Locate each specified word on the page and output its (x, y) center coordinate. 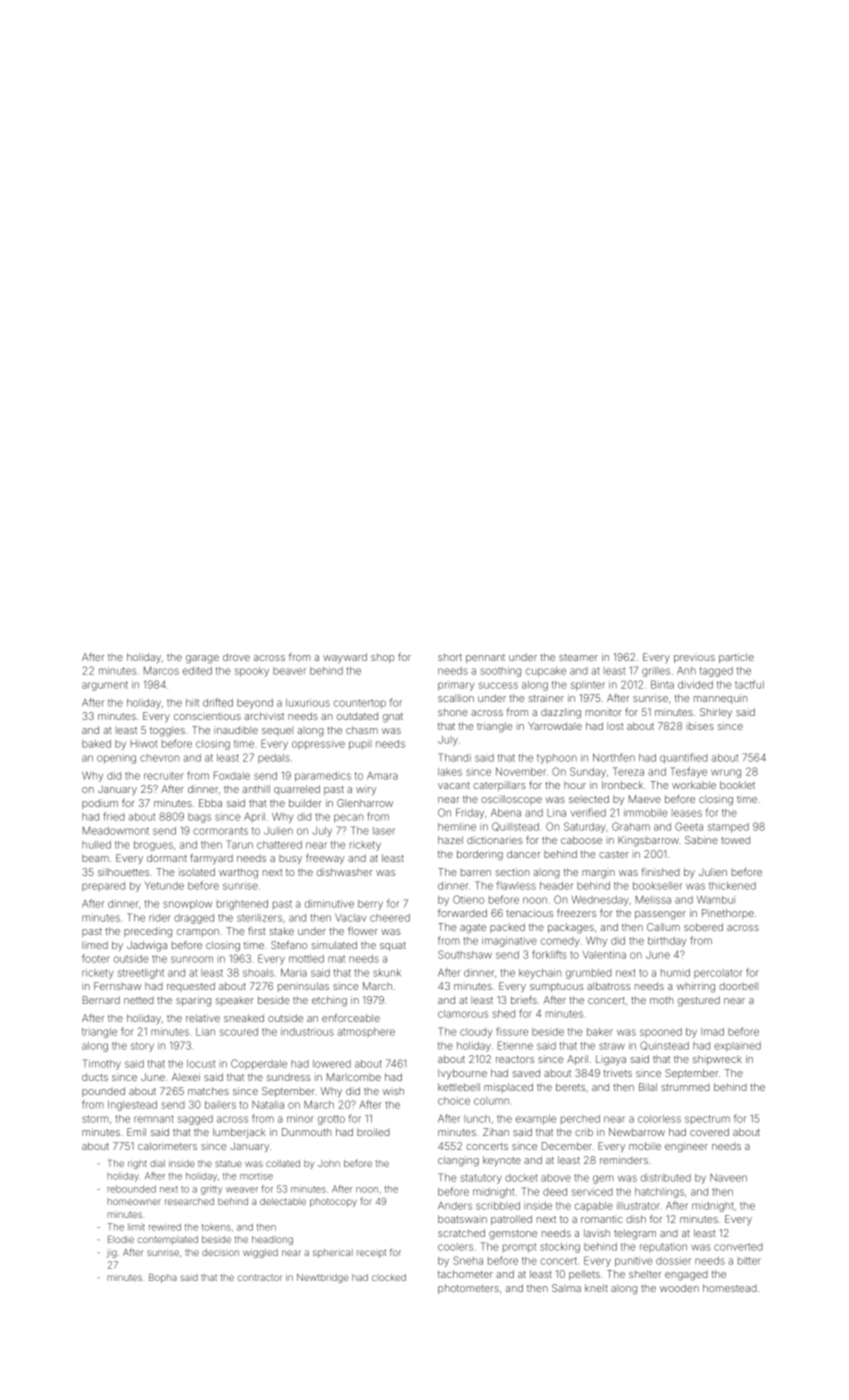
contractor (260, 1277)
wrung (726, 773)
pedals (274, 759)
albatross (609, 986)
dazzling (561, 713)
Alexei (186, 1077)
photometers (468, 1289)
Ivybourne (462, 1074)
